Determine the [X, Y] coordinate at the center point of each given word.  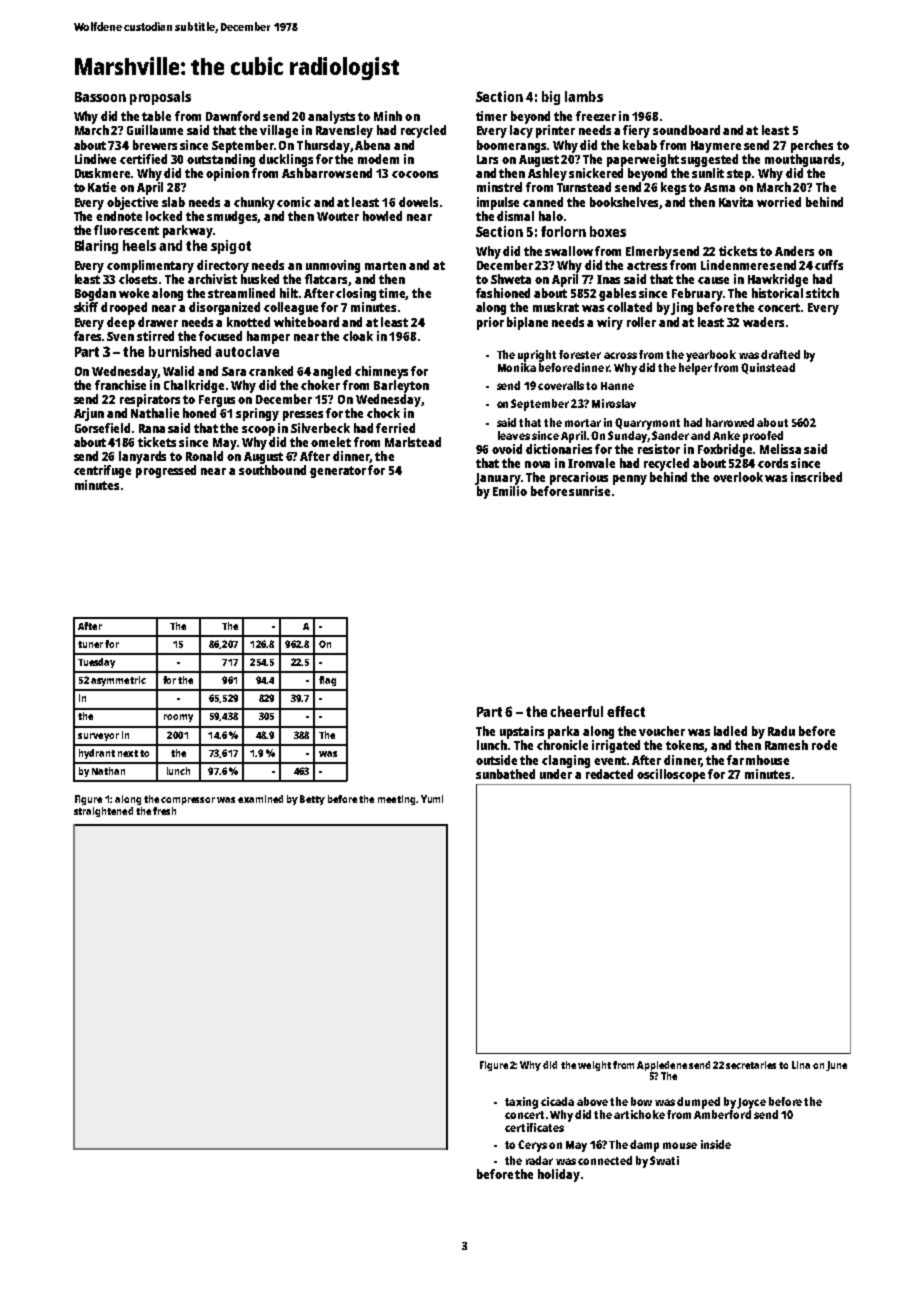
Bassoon [100, 97]
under [556, 774]
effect [626, 711]
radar [539, 1160]
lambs [584, 96]
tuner [90, 644]
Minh [388, 116]
